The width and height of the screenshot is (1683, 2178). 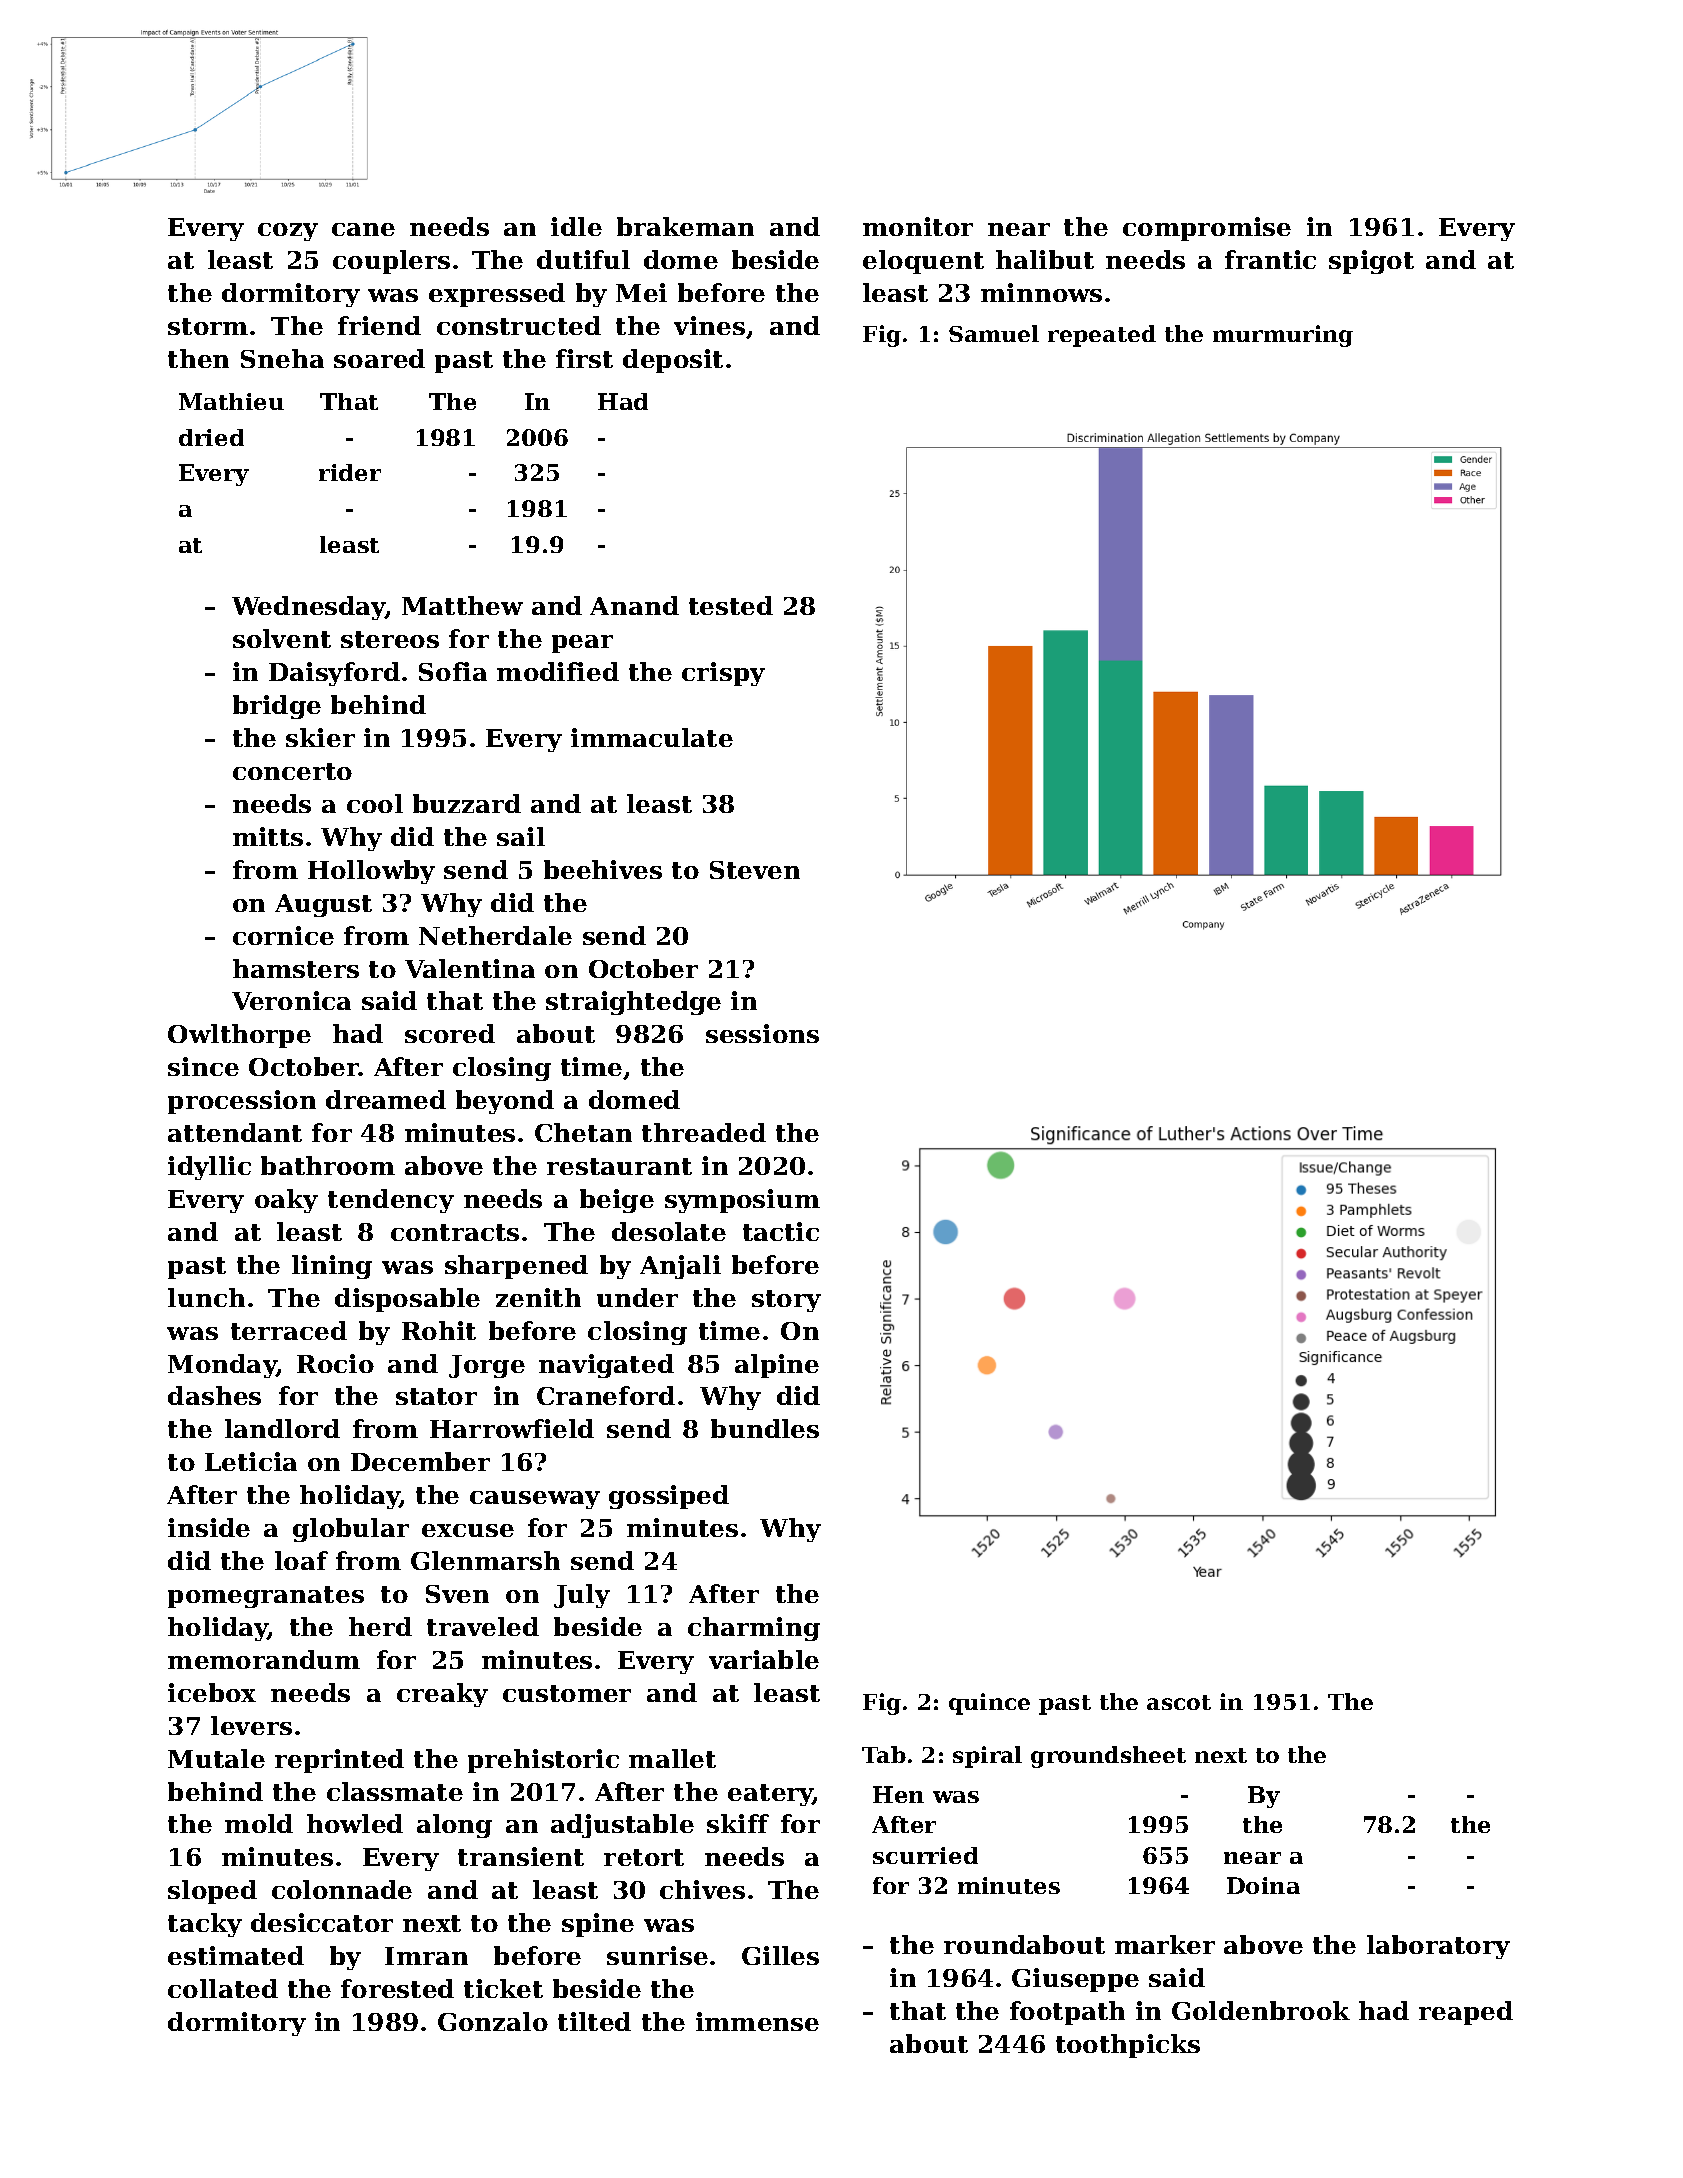 I want to click on murmuring, so click(x=1283, y=336).
